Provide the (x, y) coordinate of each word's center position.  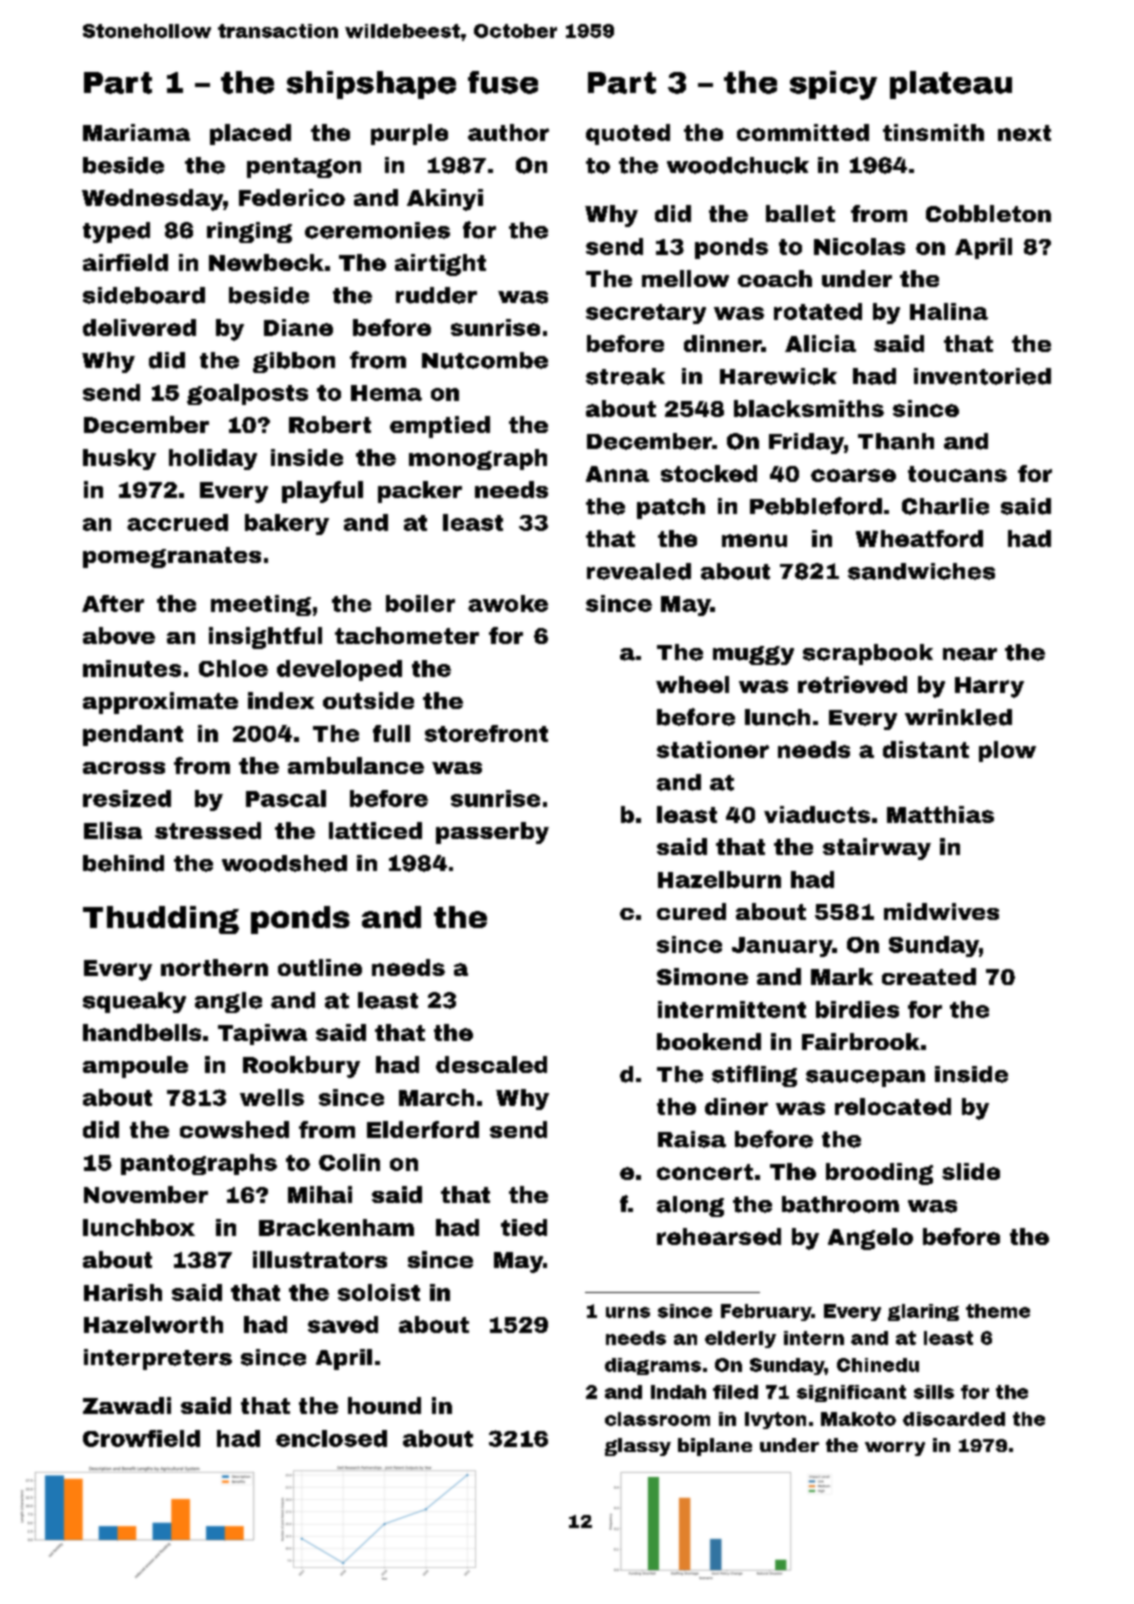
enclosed (331, 1438)
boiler (420, 603)
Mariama (136, 132)
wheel (692, 684)
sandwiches (921, 571)
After (113, 603)
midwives (941, 911)
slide (971, 1171)
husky (119, 459)
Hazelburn (719, 879)
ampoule (135, 1067)
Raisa (692, 1139)
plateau (951, 85)
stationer (713, 749)
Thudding (161, 920)
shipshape (371, 85)
